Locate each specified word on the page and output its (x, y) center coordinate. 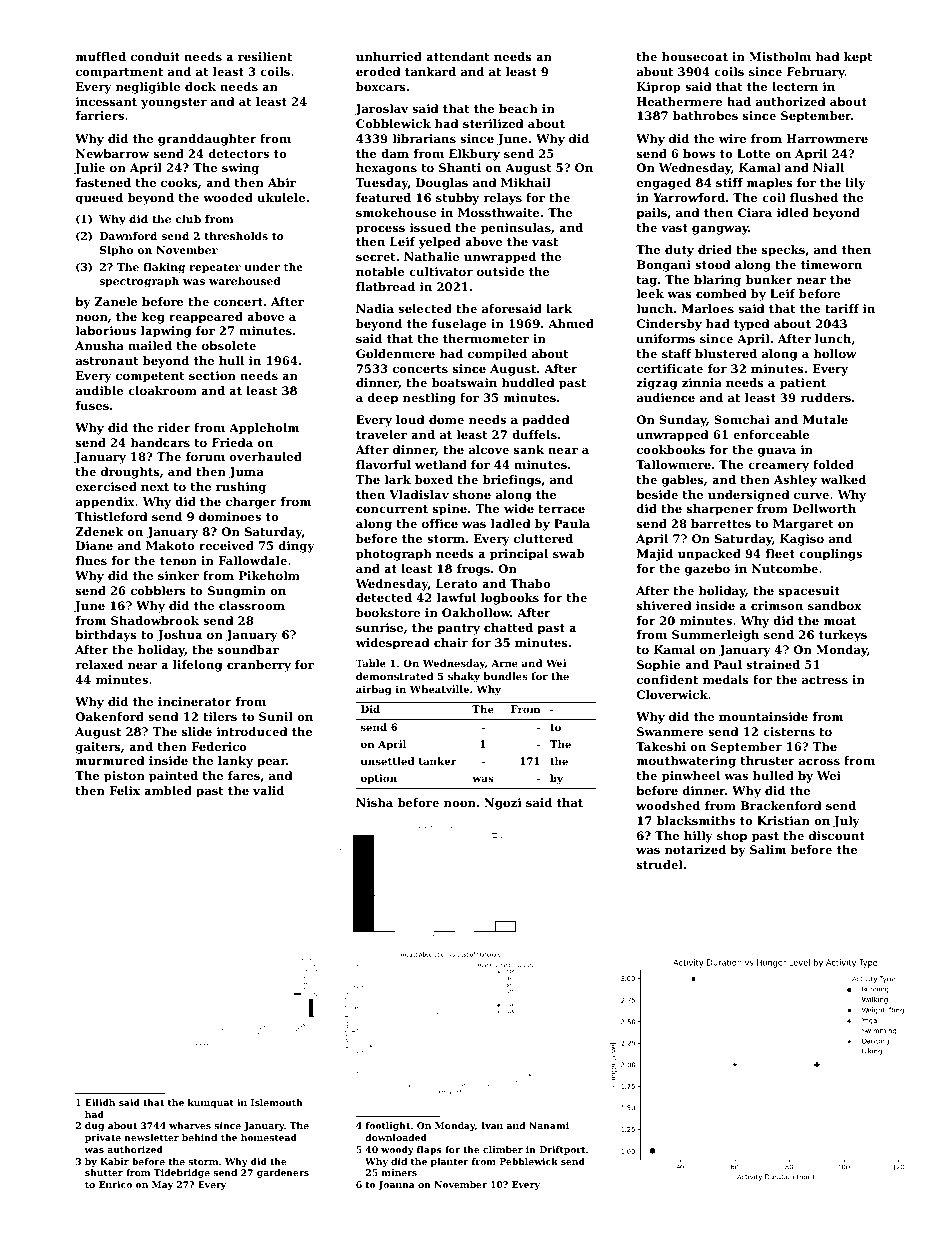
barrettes (721, 523)
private (103, 1138)
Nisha (374, 802)
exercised (106, 486)
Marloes (708, 308)
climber (503, 1149)
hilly (698, 837)
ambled (168, 790)
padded (546, 421)
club (188, 219)
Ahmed (571, 323)
